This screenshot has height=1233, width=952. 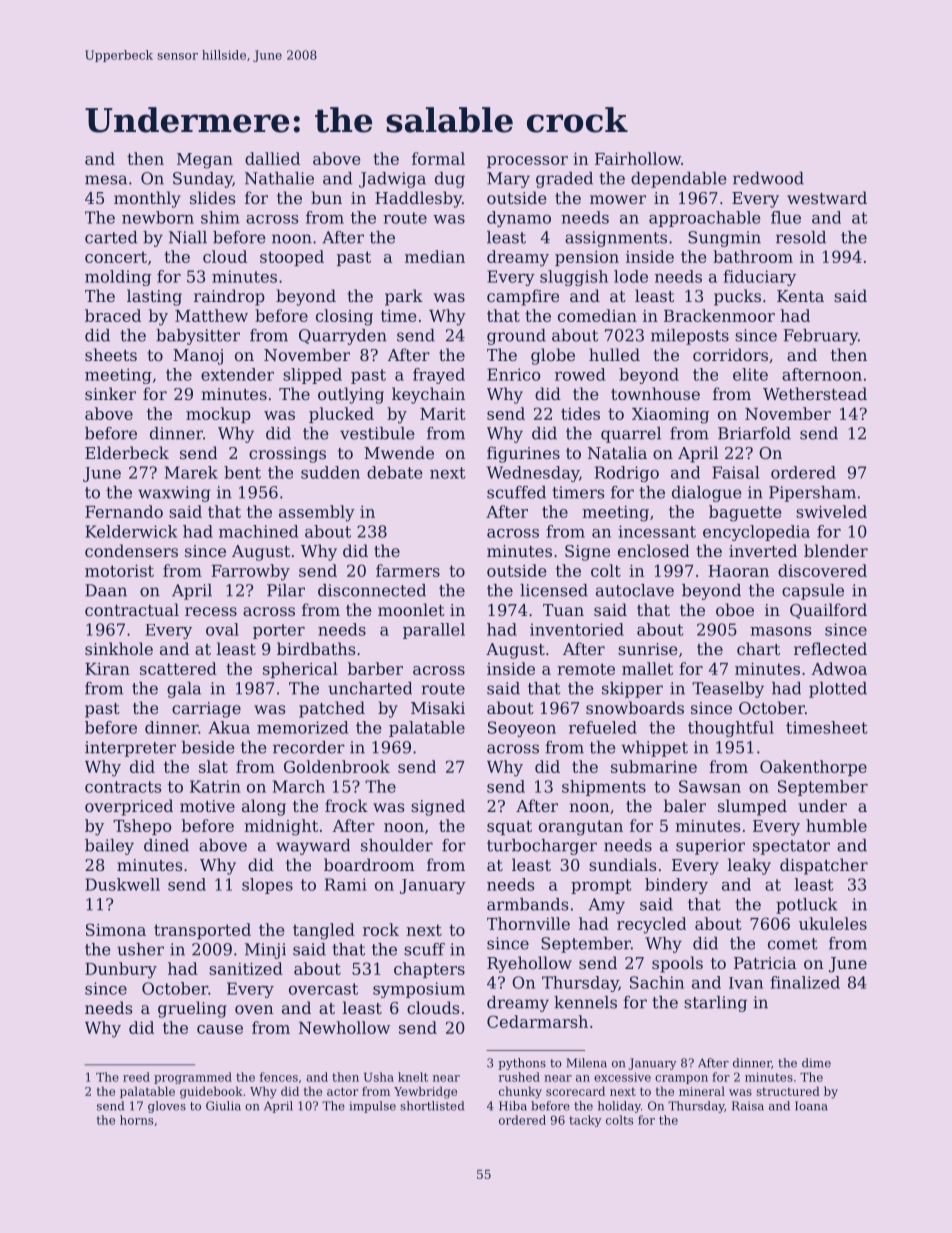 I want to click on March, so click(x=299, y=786).
